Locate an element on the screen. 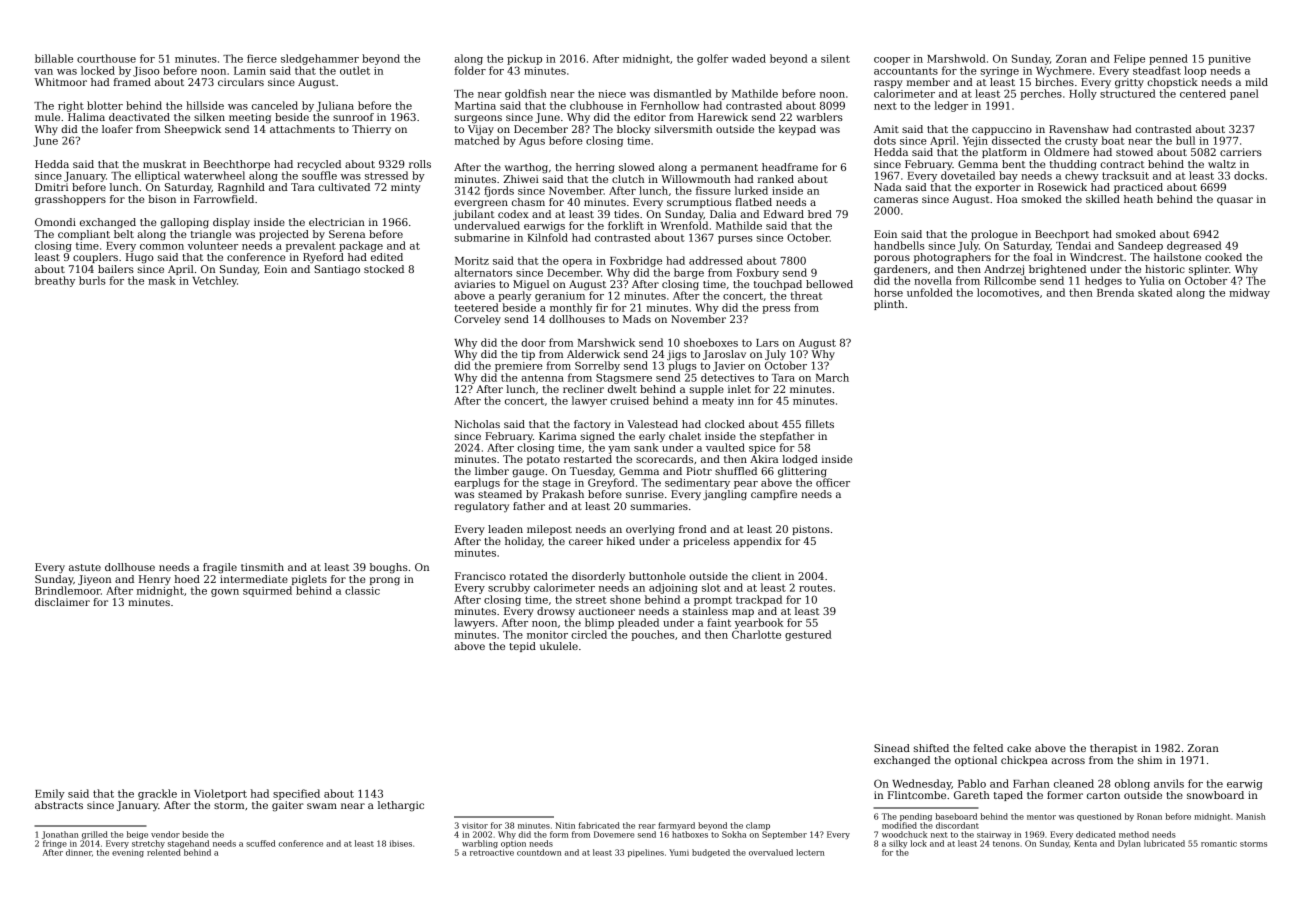  pistons is located at coordinates (811, 530).
